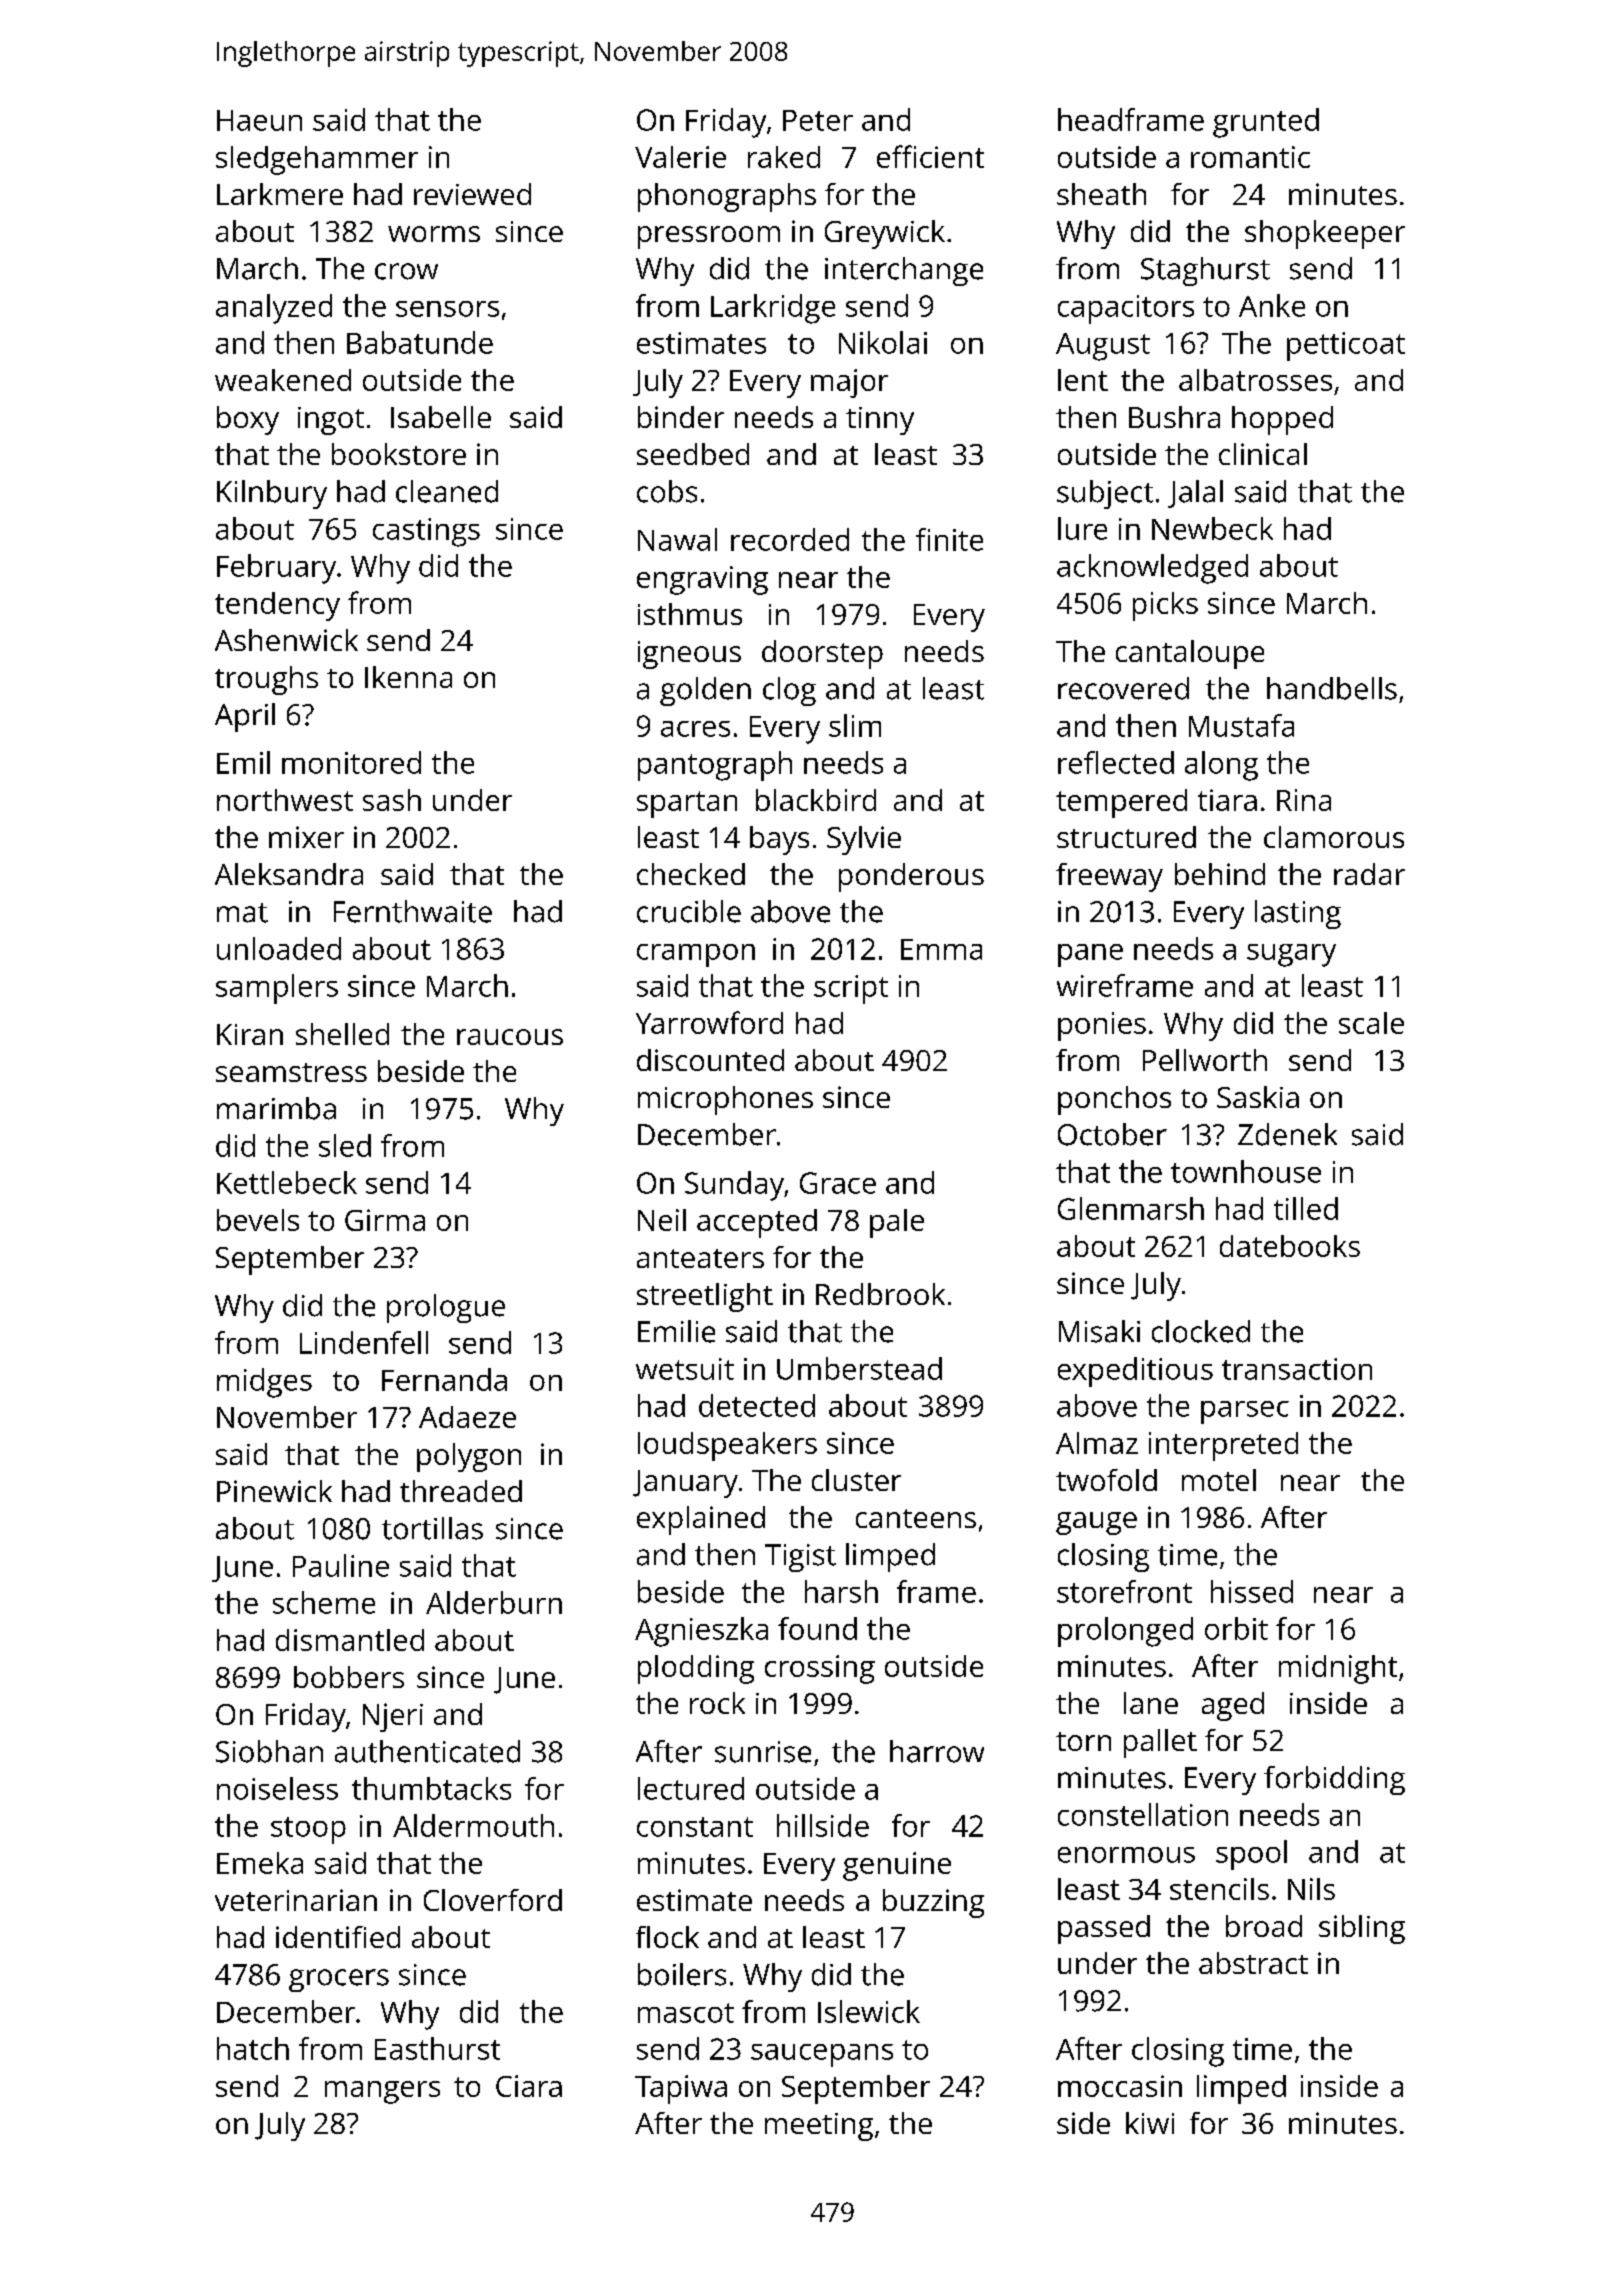  Describe the element at coordinates (1362, 1929) in the document. I see `sibling` at that location.
